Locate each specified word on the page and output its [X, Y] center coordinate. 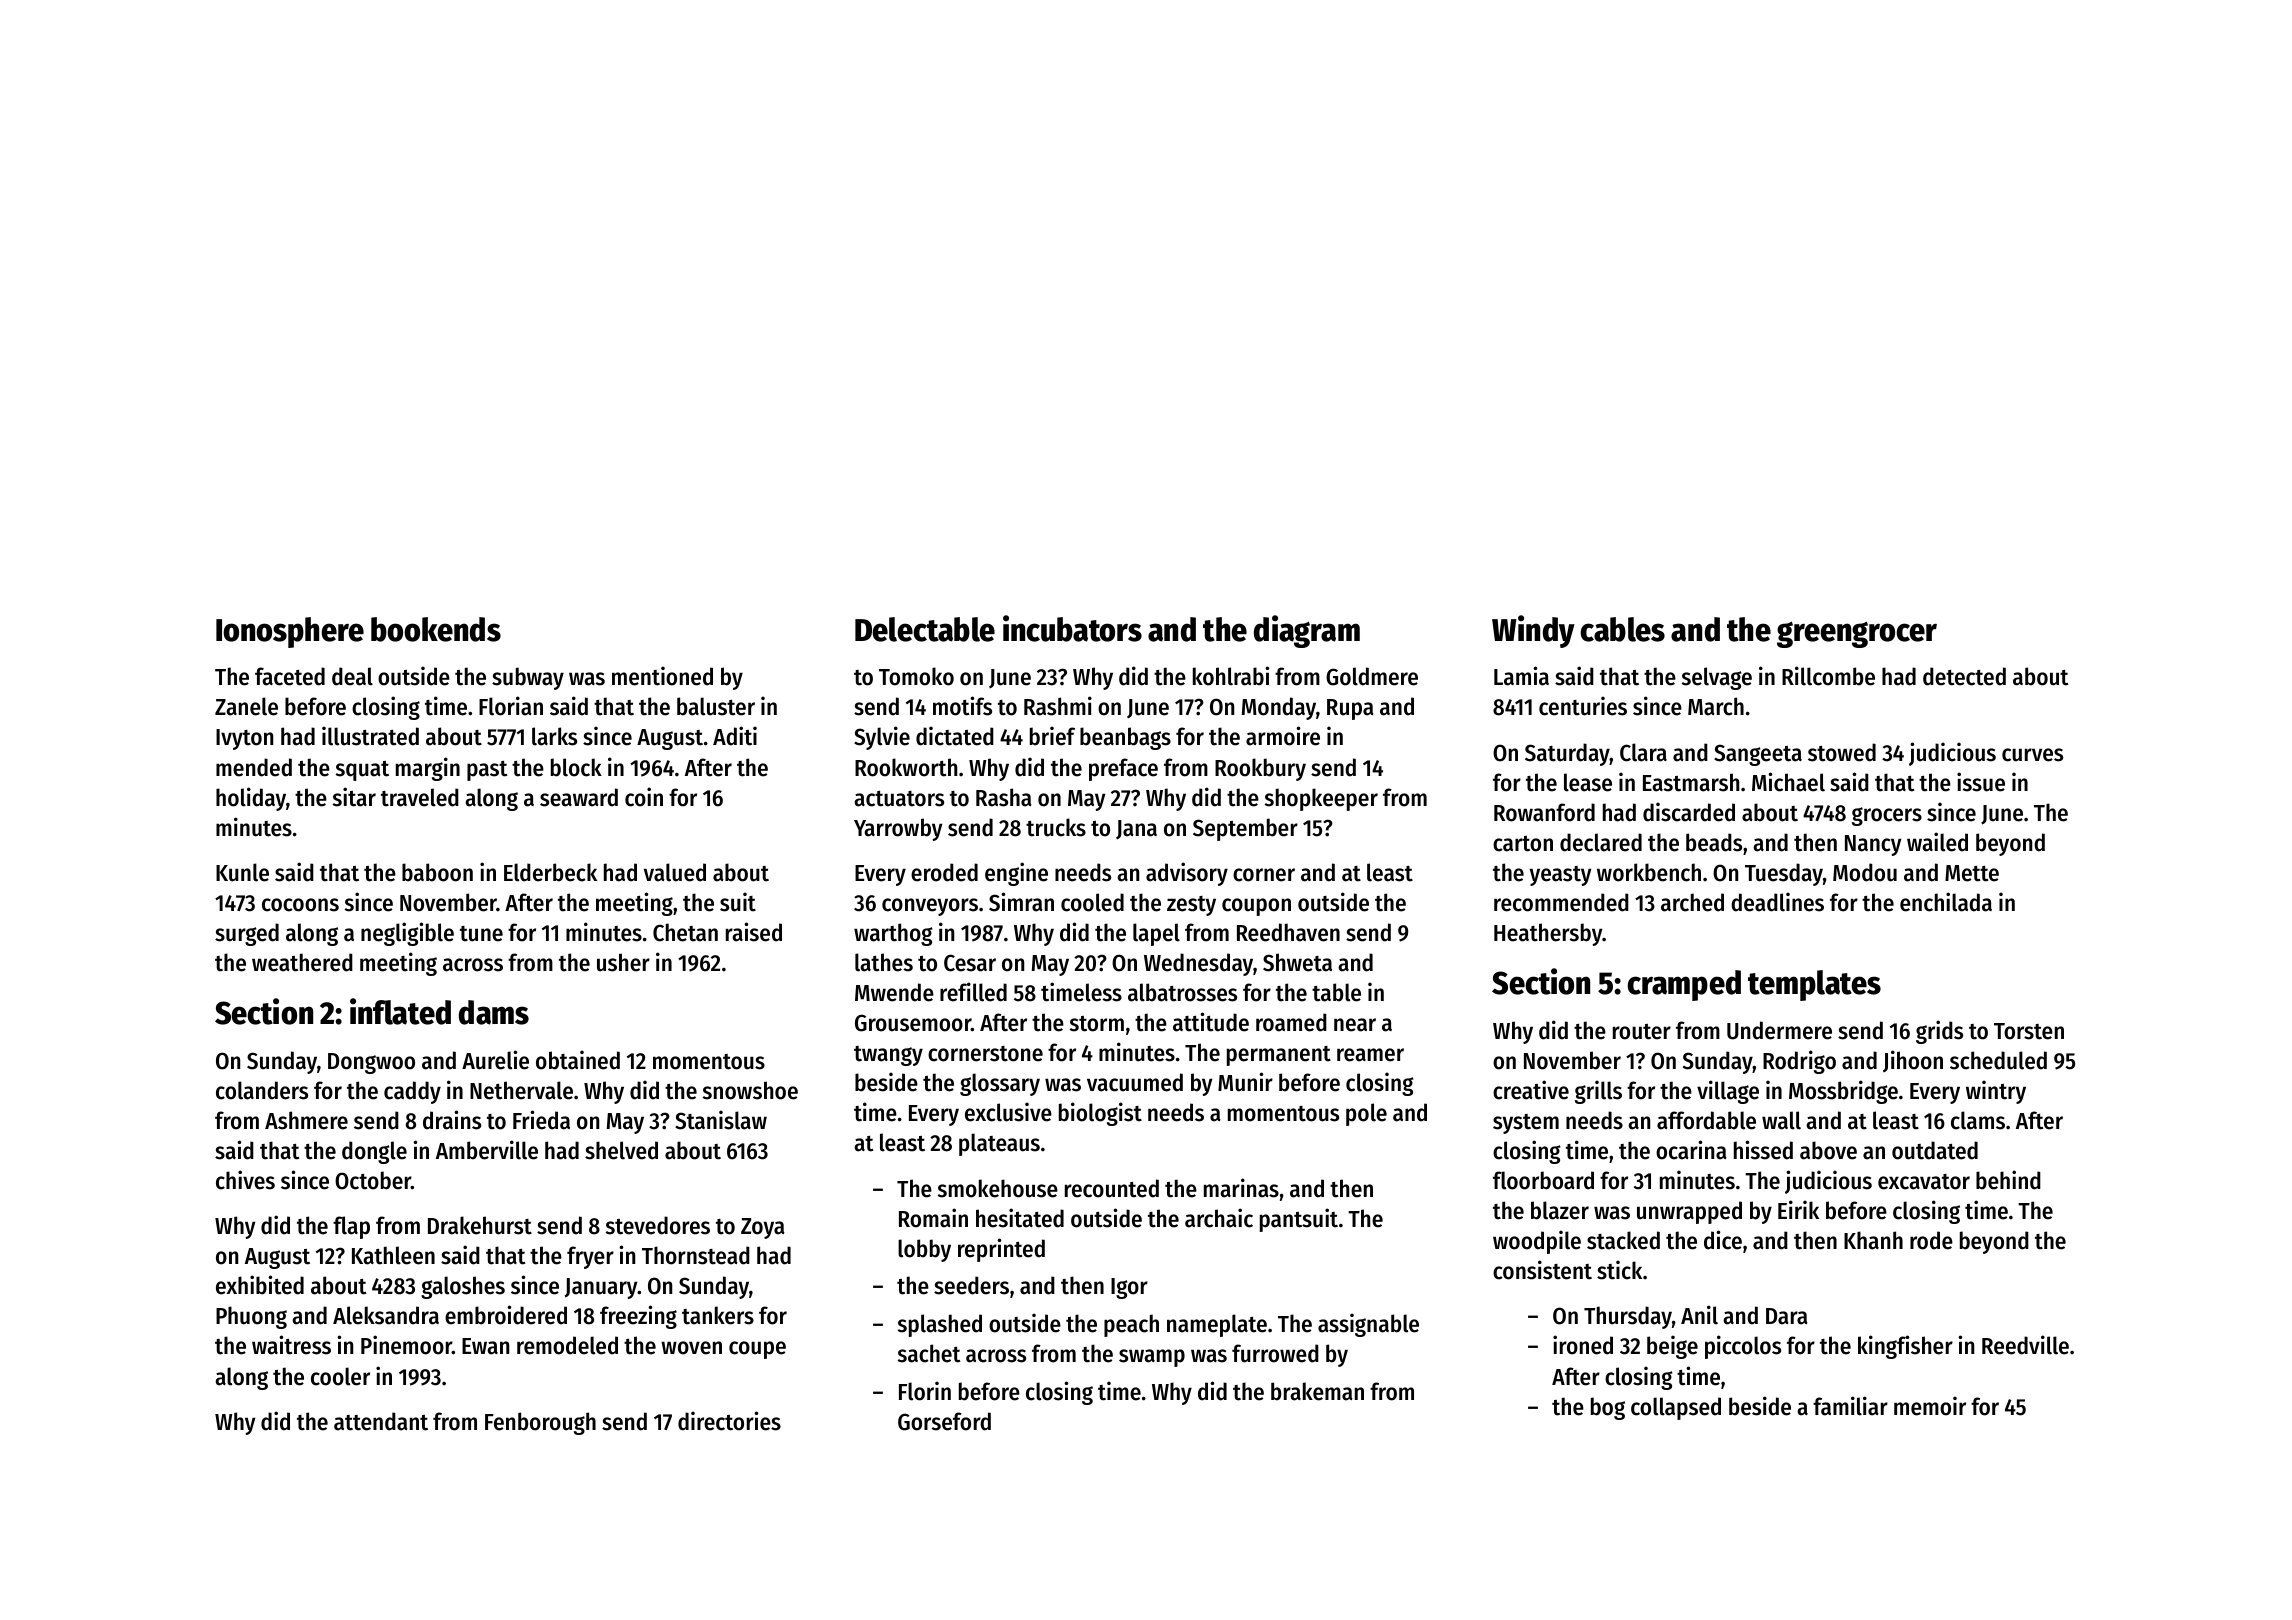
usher [623, 962]
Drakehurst [480, 1225]
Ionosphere [290, 632]
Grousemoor [913, 1023]
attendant [381, 1421]
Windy [1533, 631]
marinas [1241, 1188]
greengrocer [1857, 634]
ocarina [1691, 1150]
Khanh [1873, 1240]
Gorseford [944, 1421]
